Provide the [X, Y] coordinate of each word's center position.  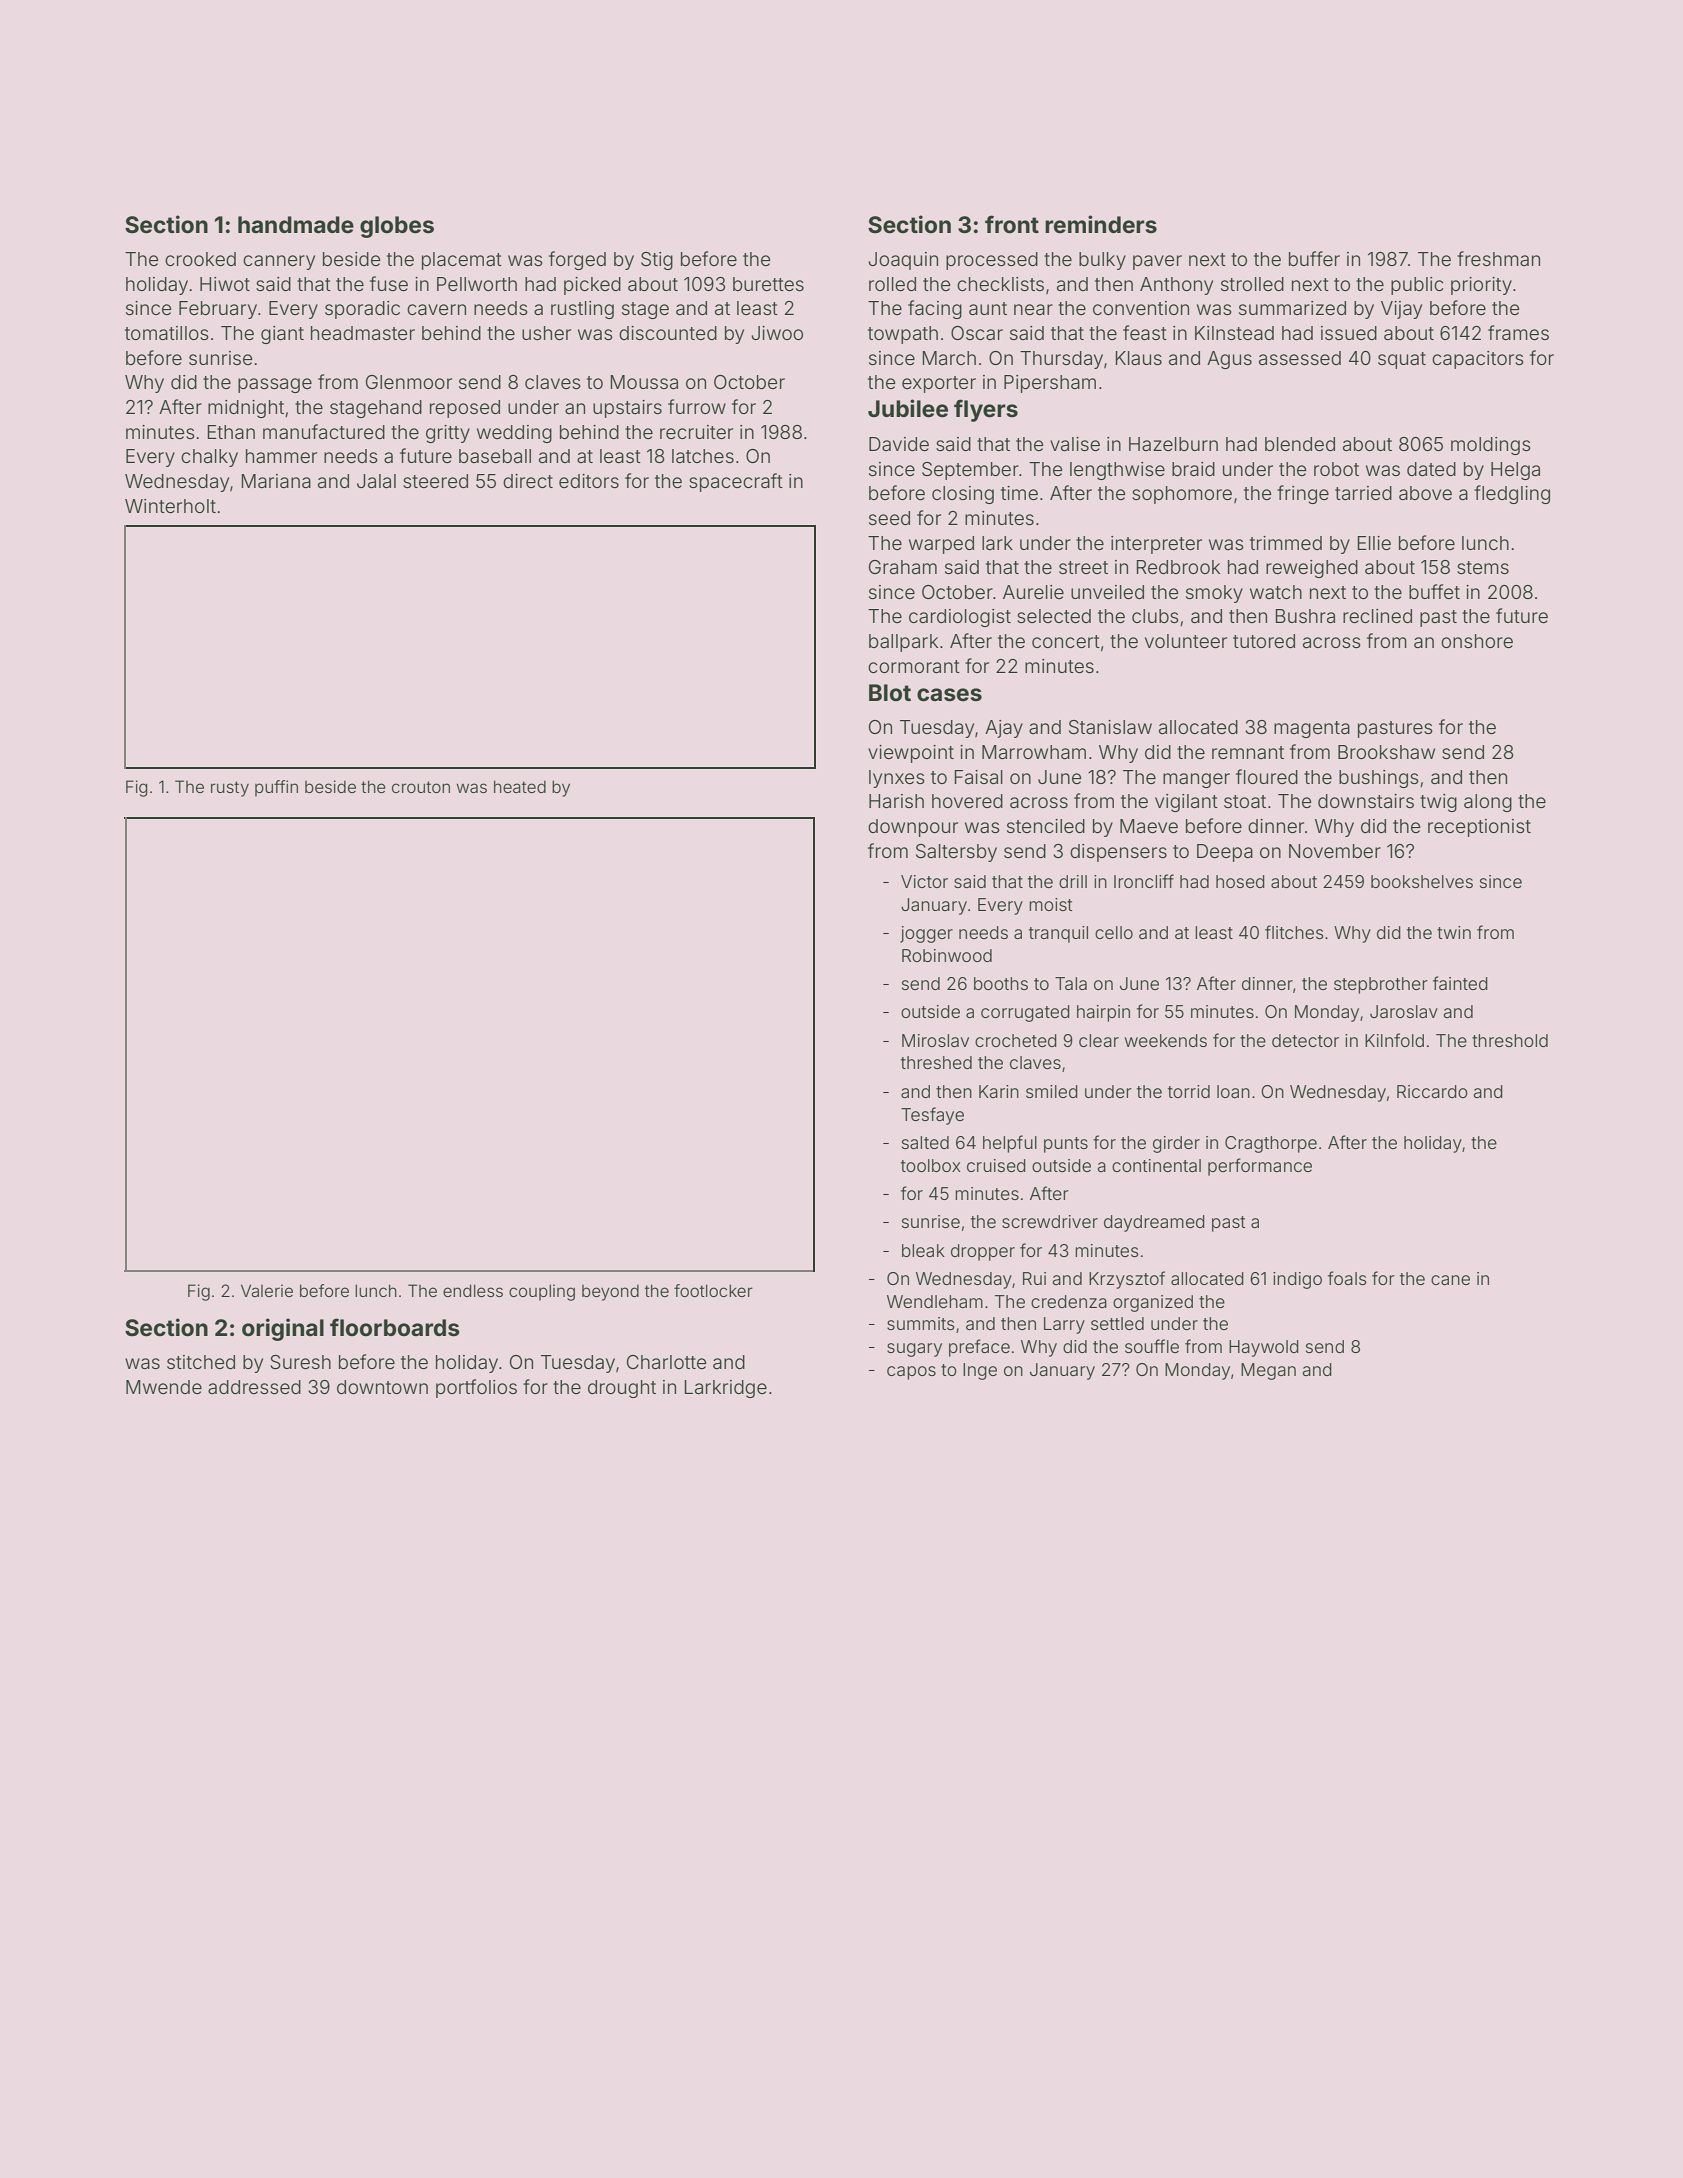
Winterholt [170, 506]
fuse [389, 283]
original [283, 1329]
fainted [1460, 983]
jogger [926, 934]
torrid [1189, 1091]
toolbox [931, 1165]
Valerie [267, 1290]
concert [1066, 641]
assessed [1300, 358]
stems [1483, 567]
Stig [657, 261]
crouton [421, 787]
